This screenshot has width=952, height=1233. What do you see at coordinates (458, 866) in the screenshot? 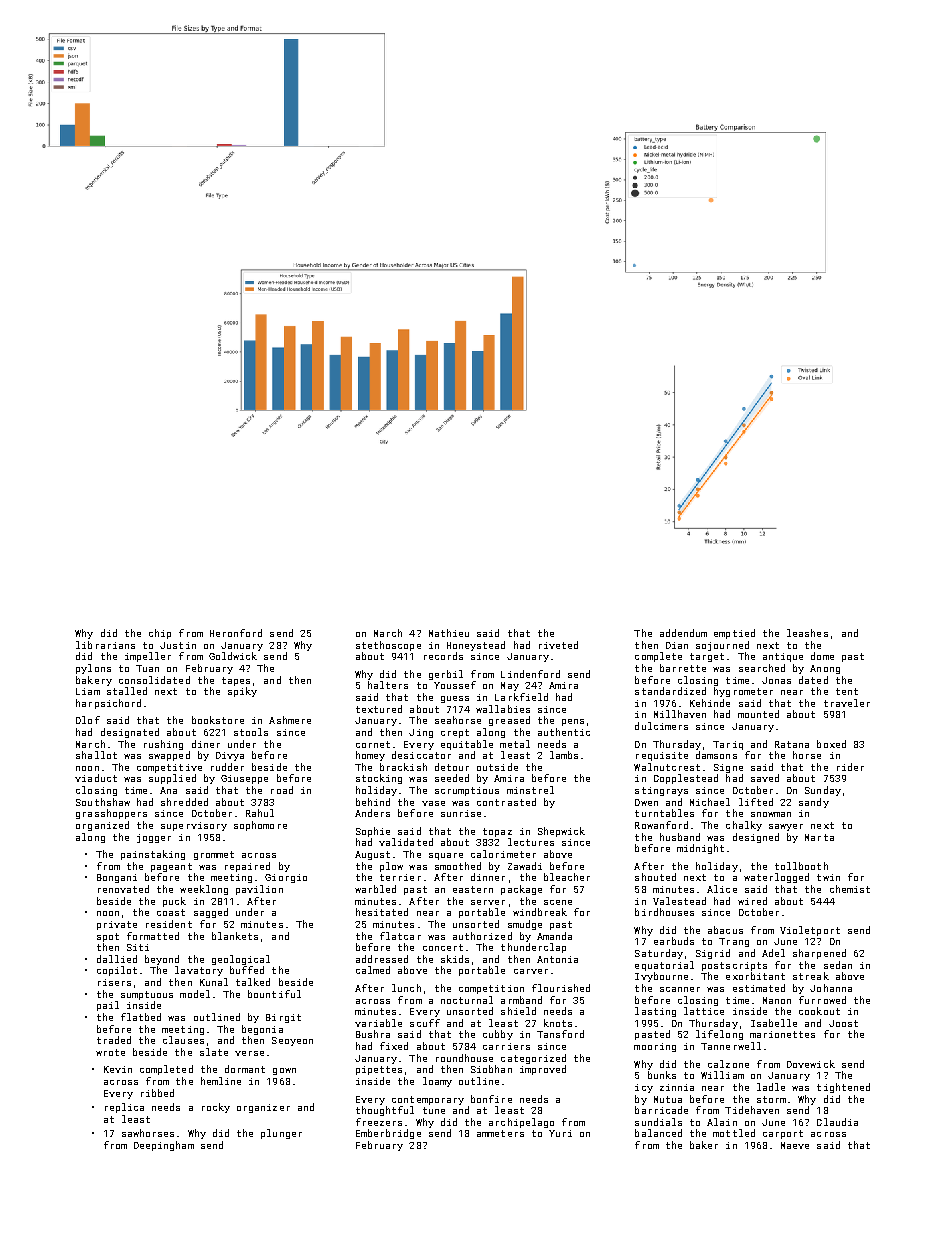
I see `smoothed` at bounding box center [458, 866].
